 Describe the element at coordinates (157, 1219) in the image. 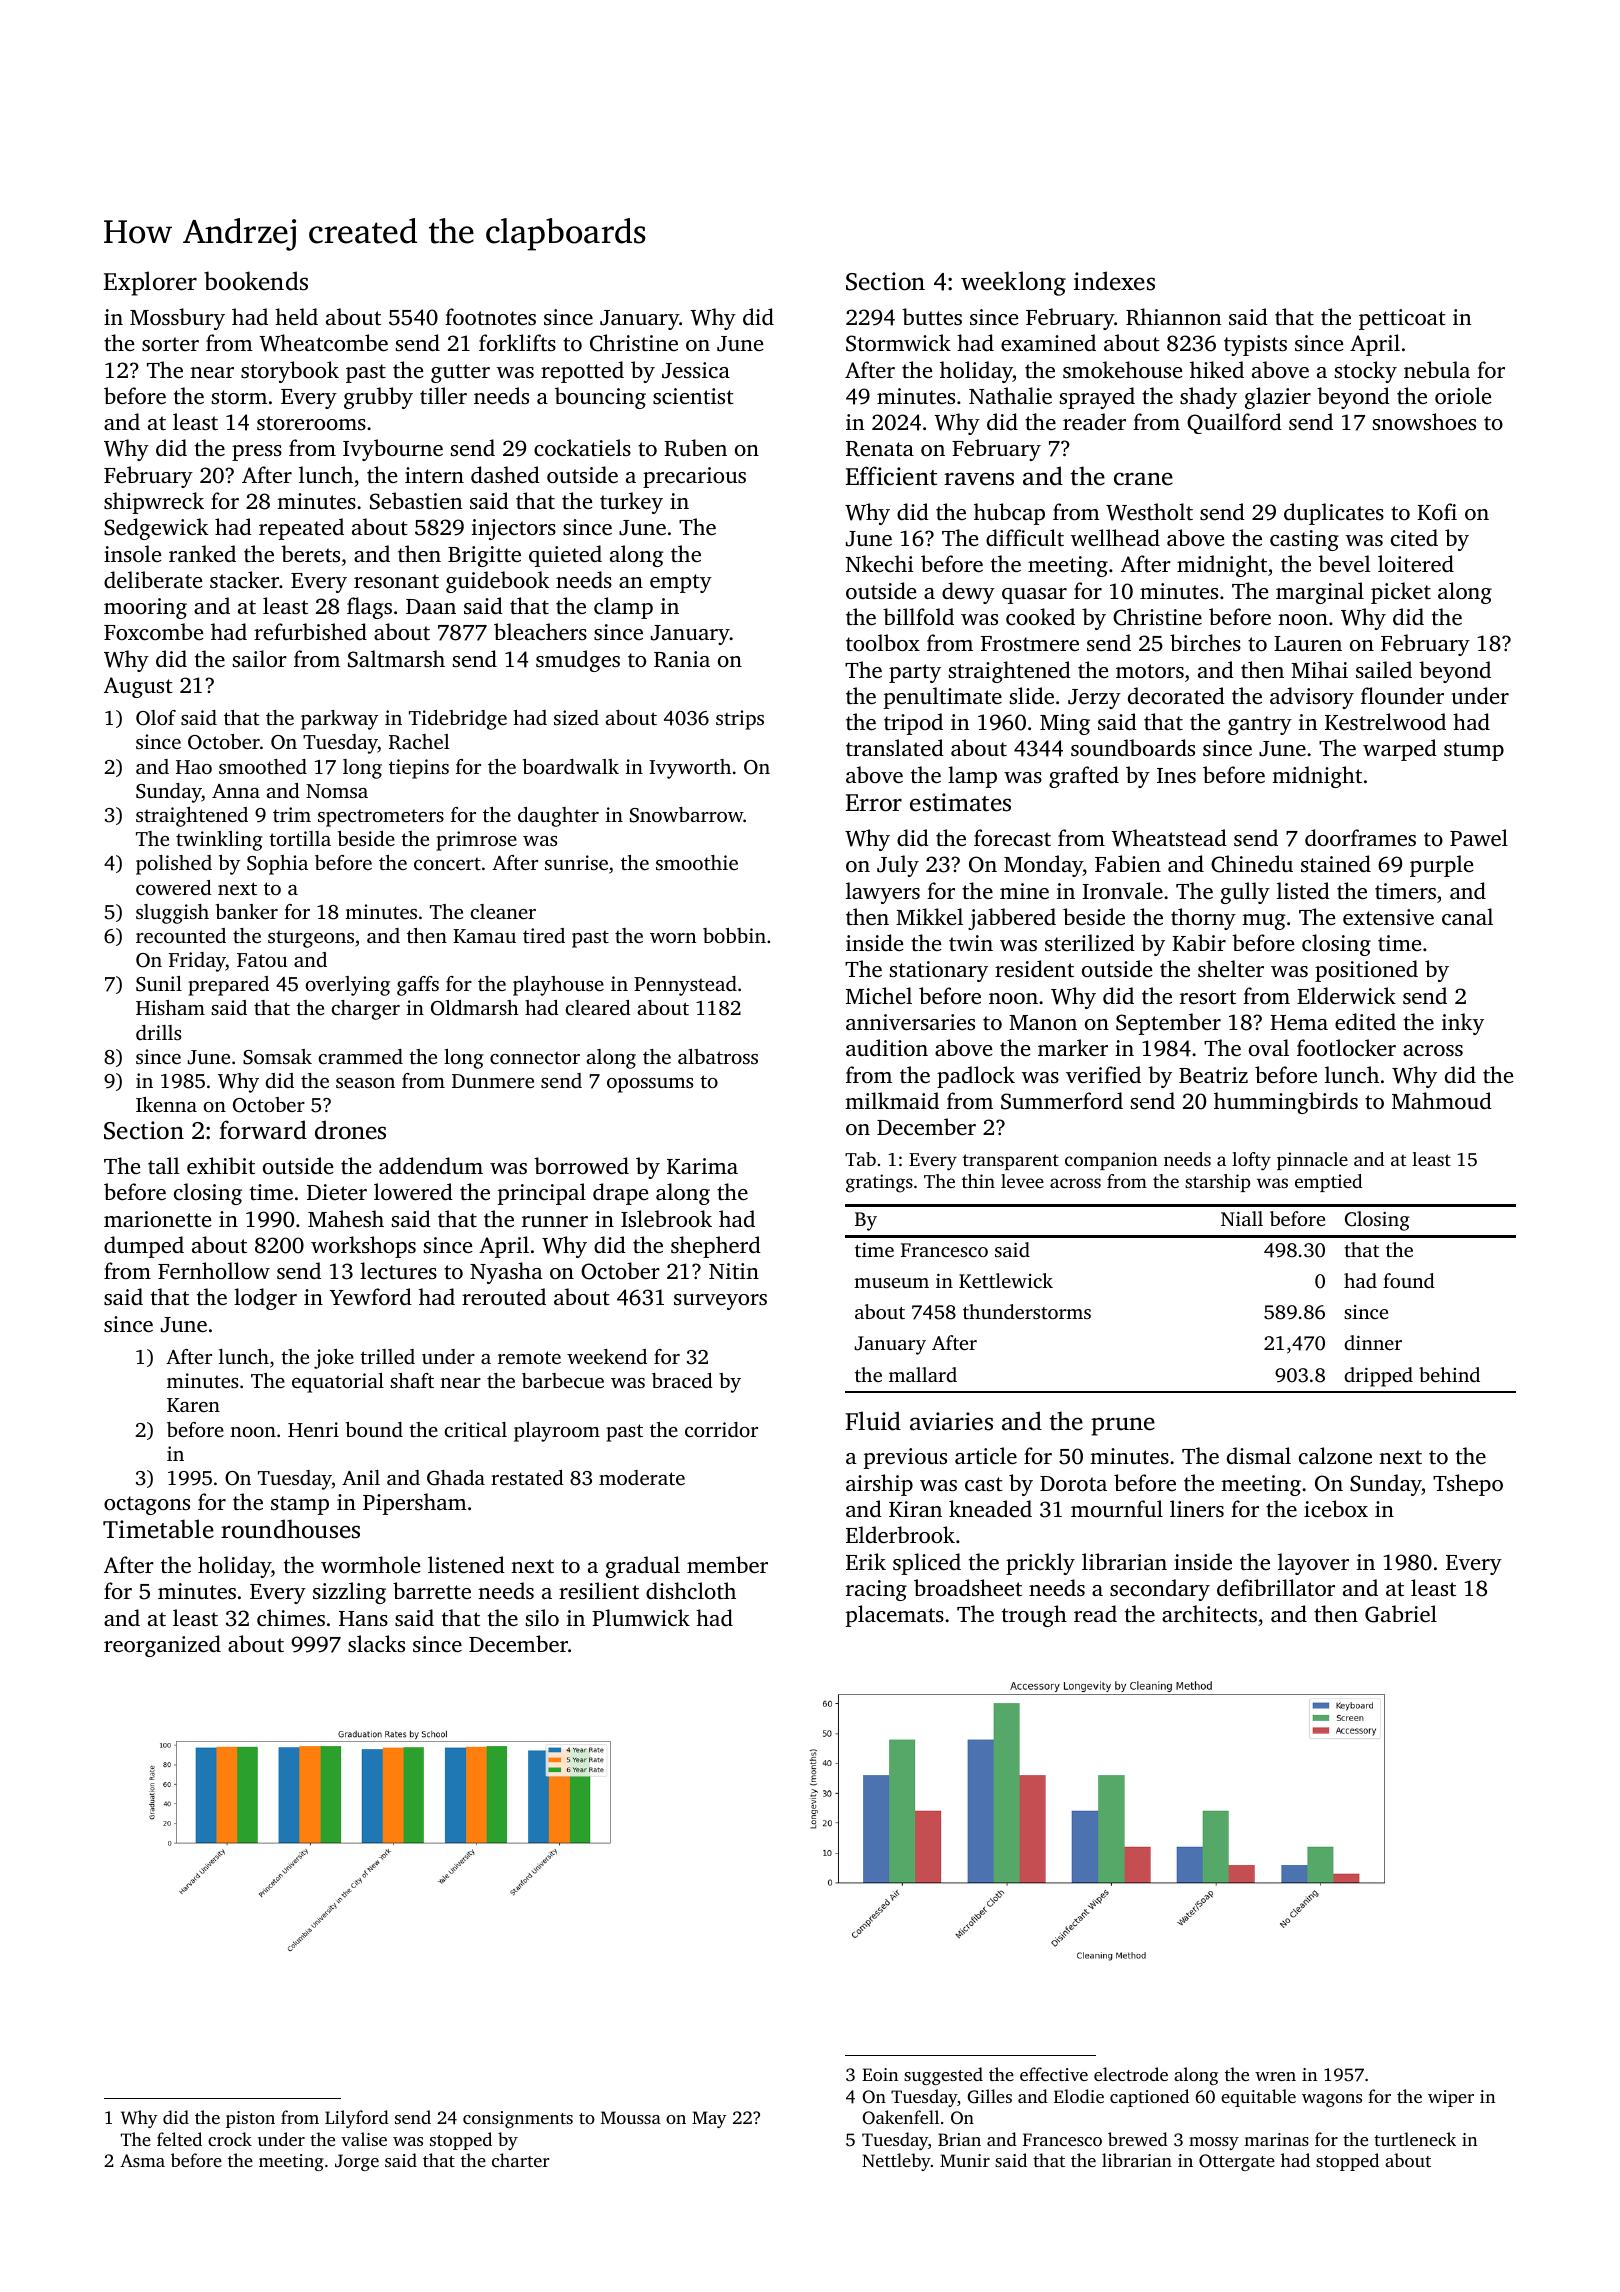

I see `marionette` at that location.
